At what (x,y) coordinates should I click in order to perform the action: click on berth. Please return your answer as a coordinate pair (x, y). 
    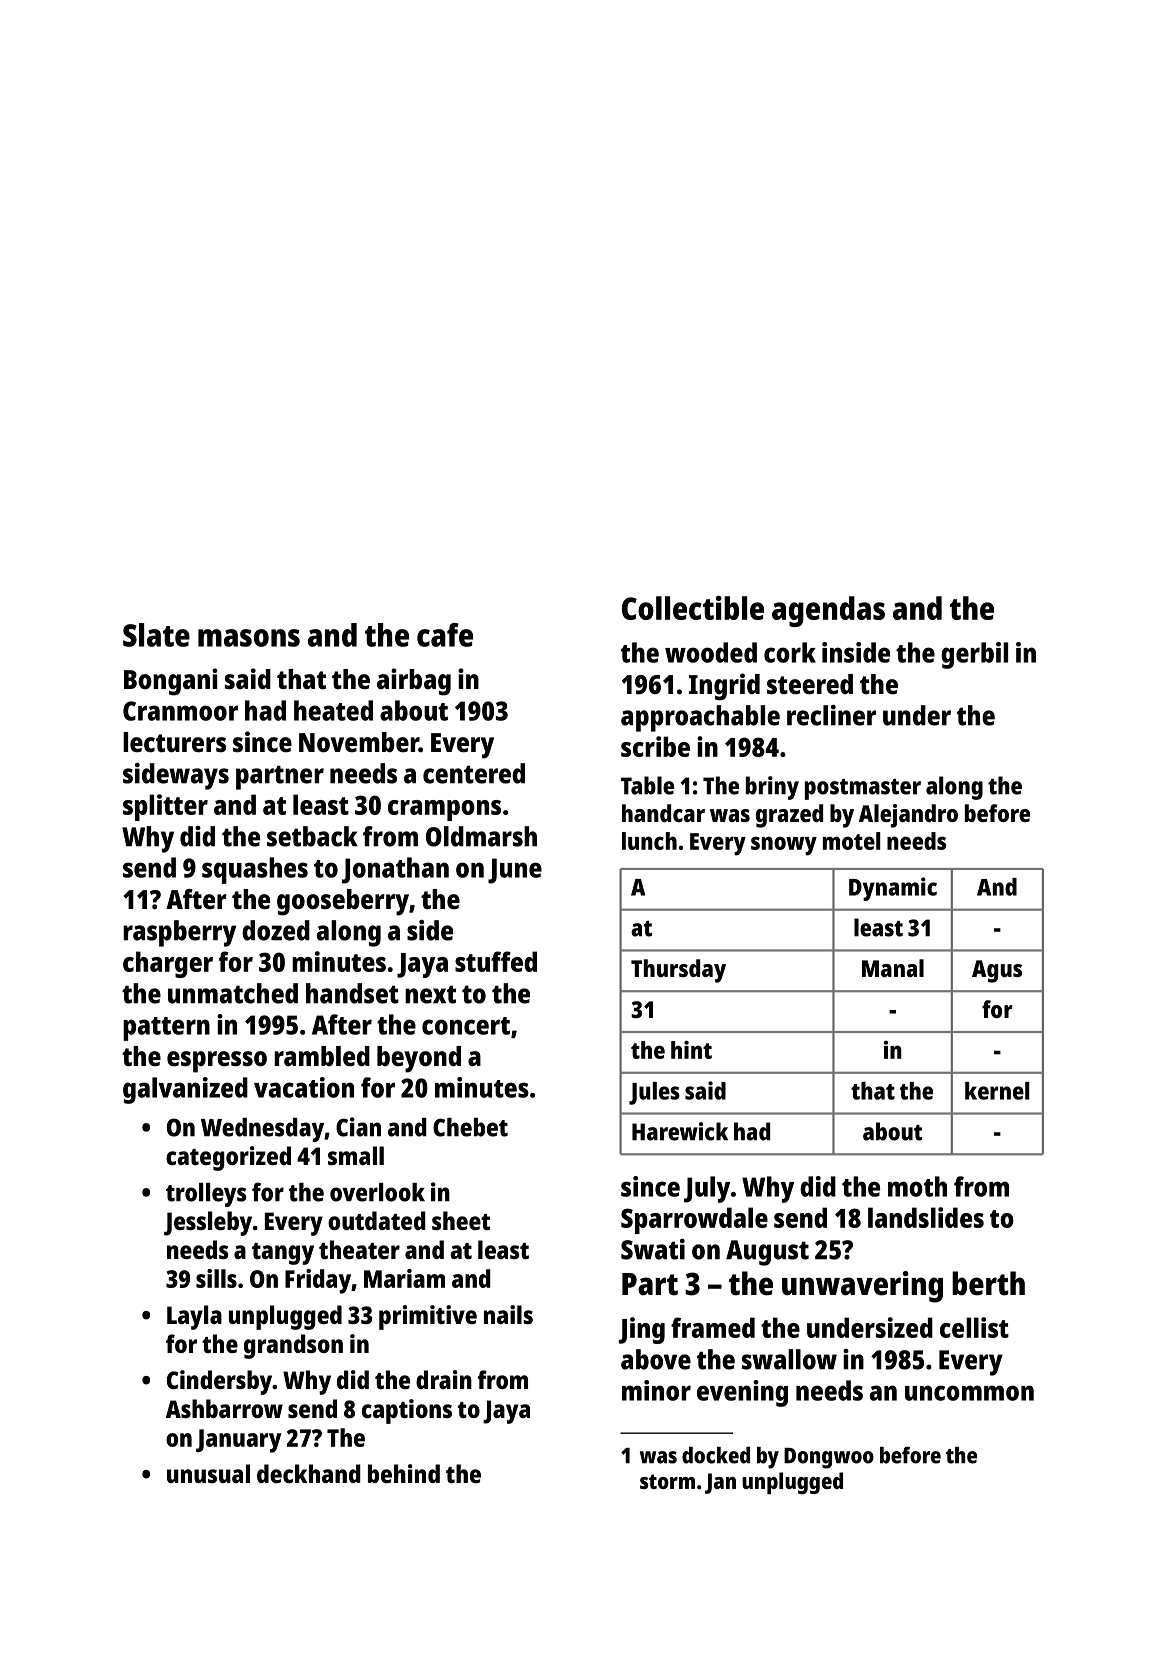
    Looking at the image, I should click on (988, 1283).
